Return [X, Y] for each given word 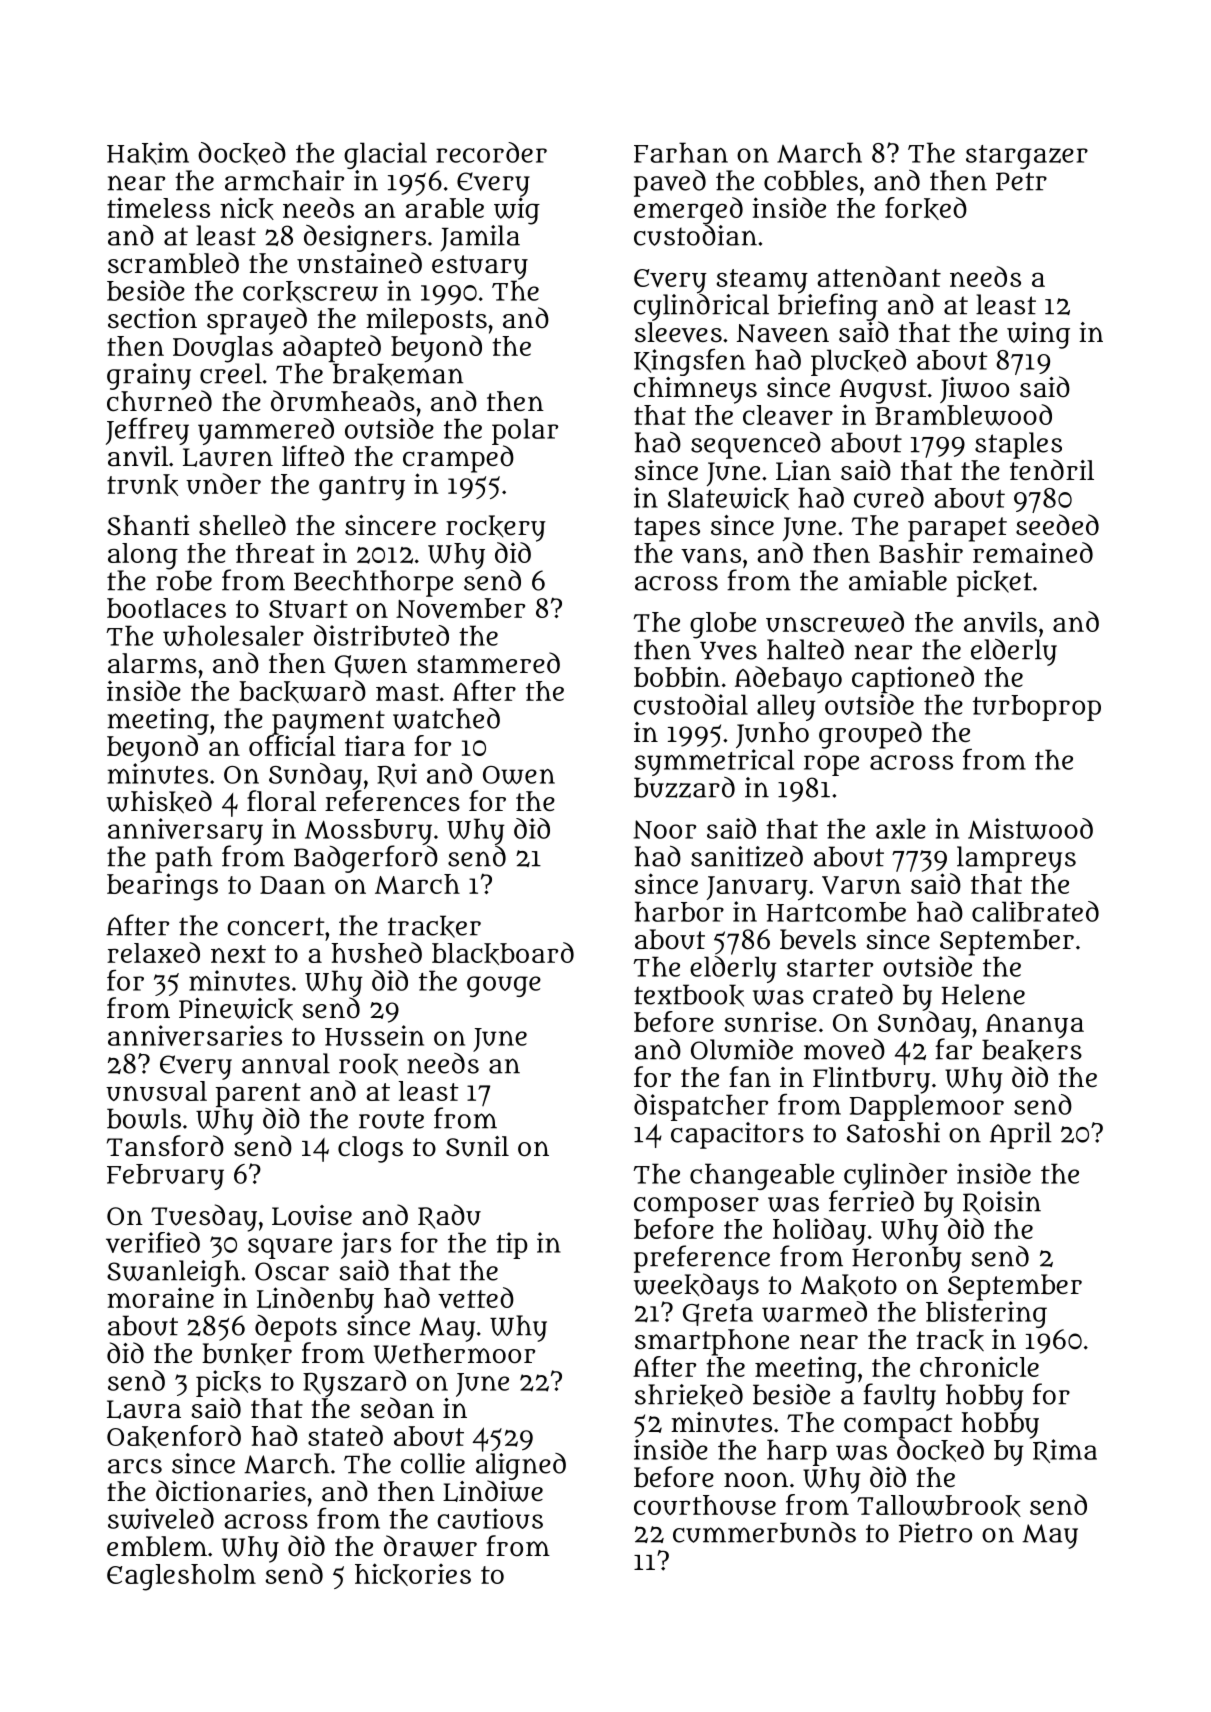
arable [444, 208]
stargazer [1027, 157]
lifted [313, 456]
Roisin [1002, 1203]
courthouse [705, 1505]
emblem [157, 1546]
